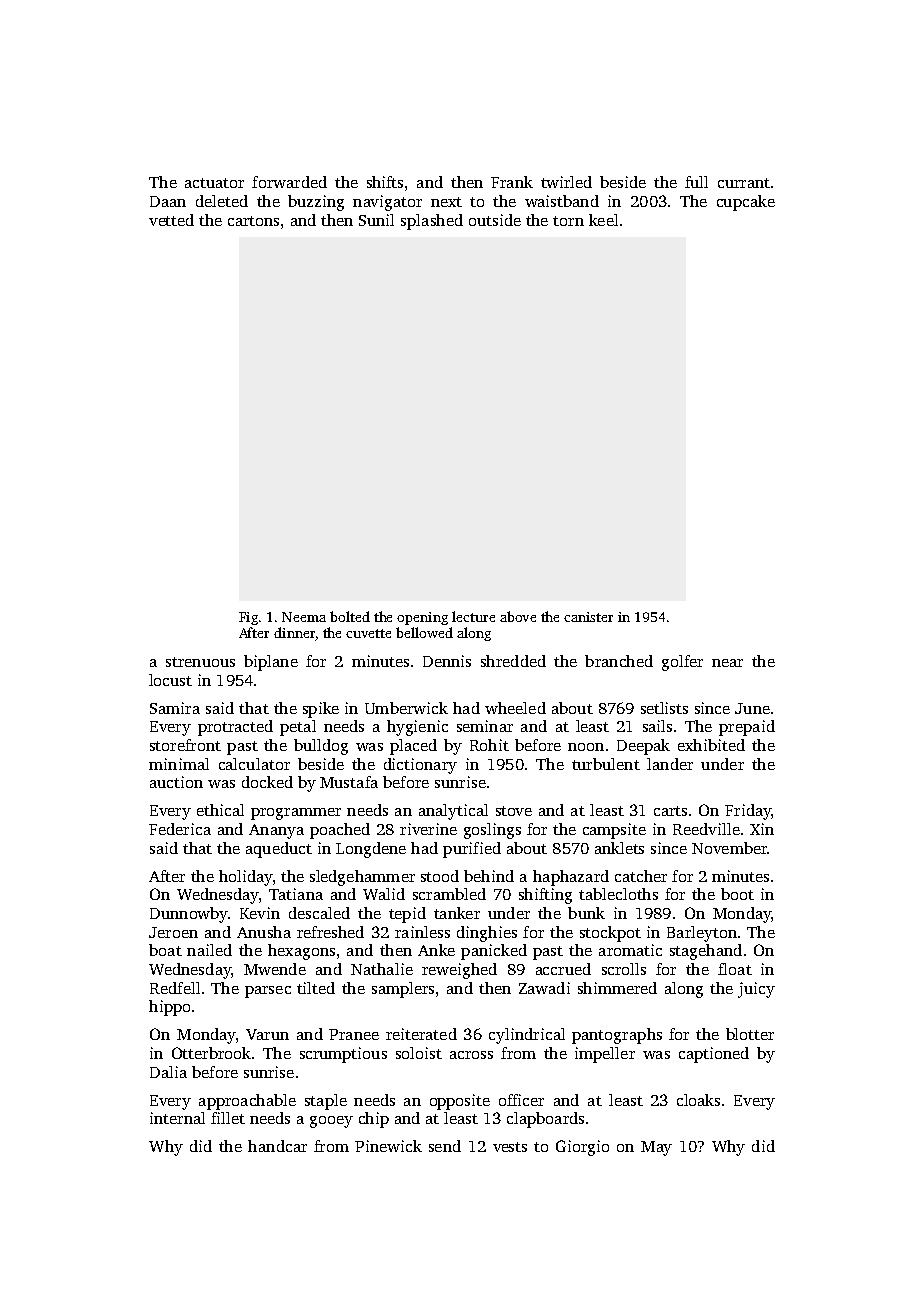  I want to click on rainless, so click(422, 932).
